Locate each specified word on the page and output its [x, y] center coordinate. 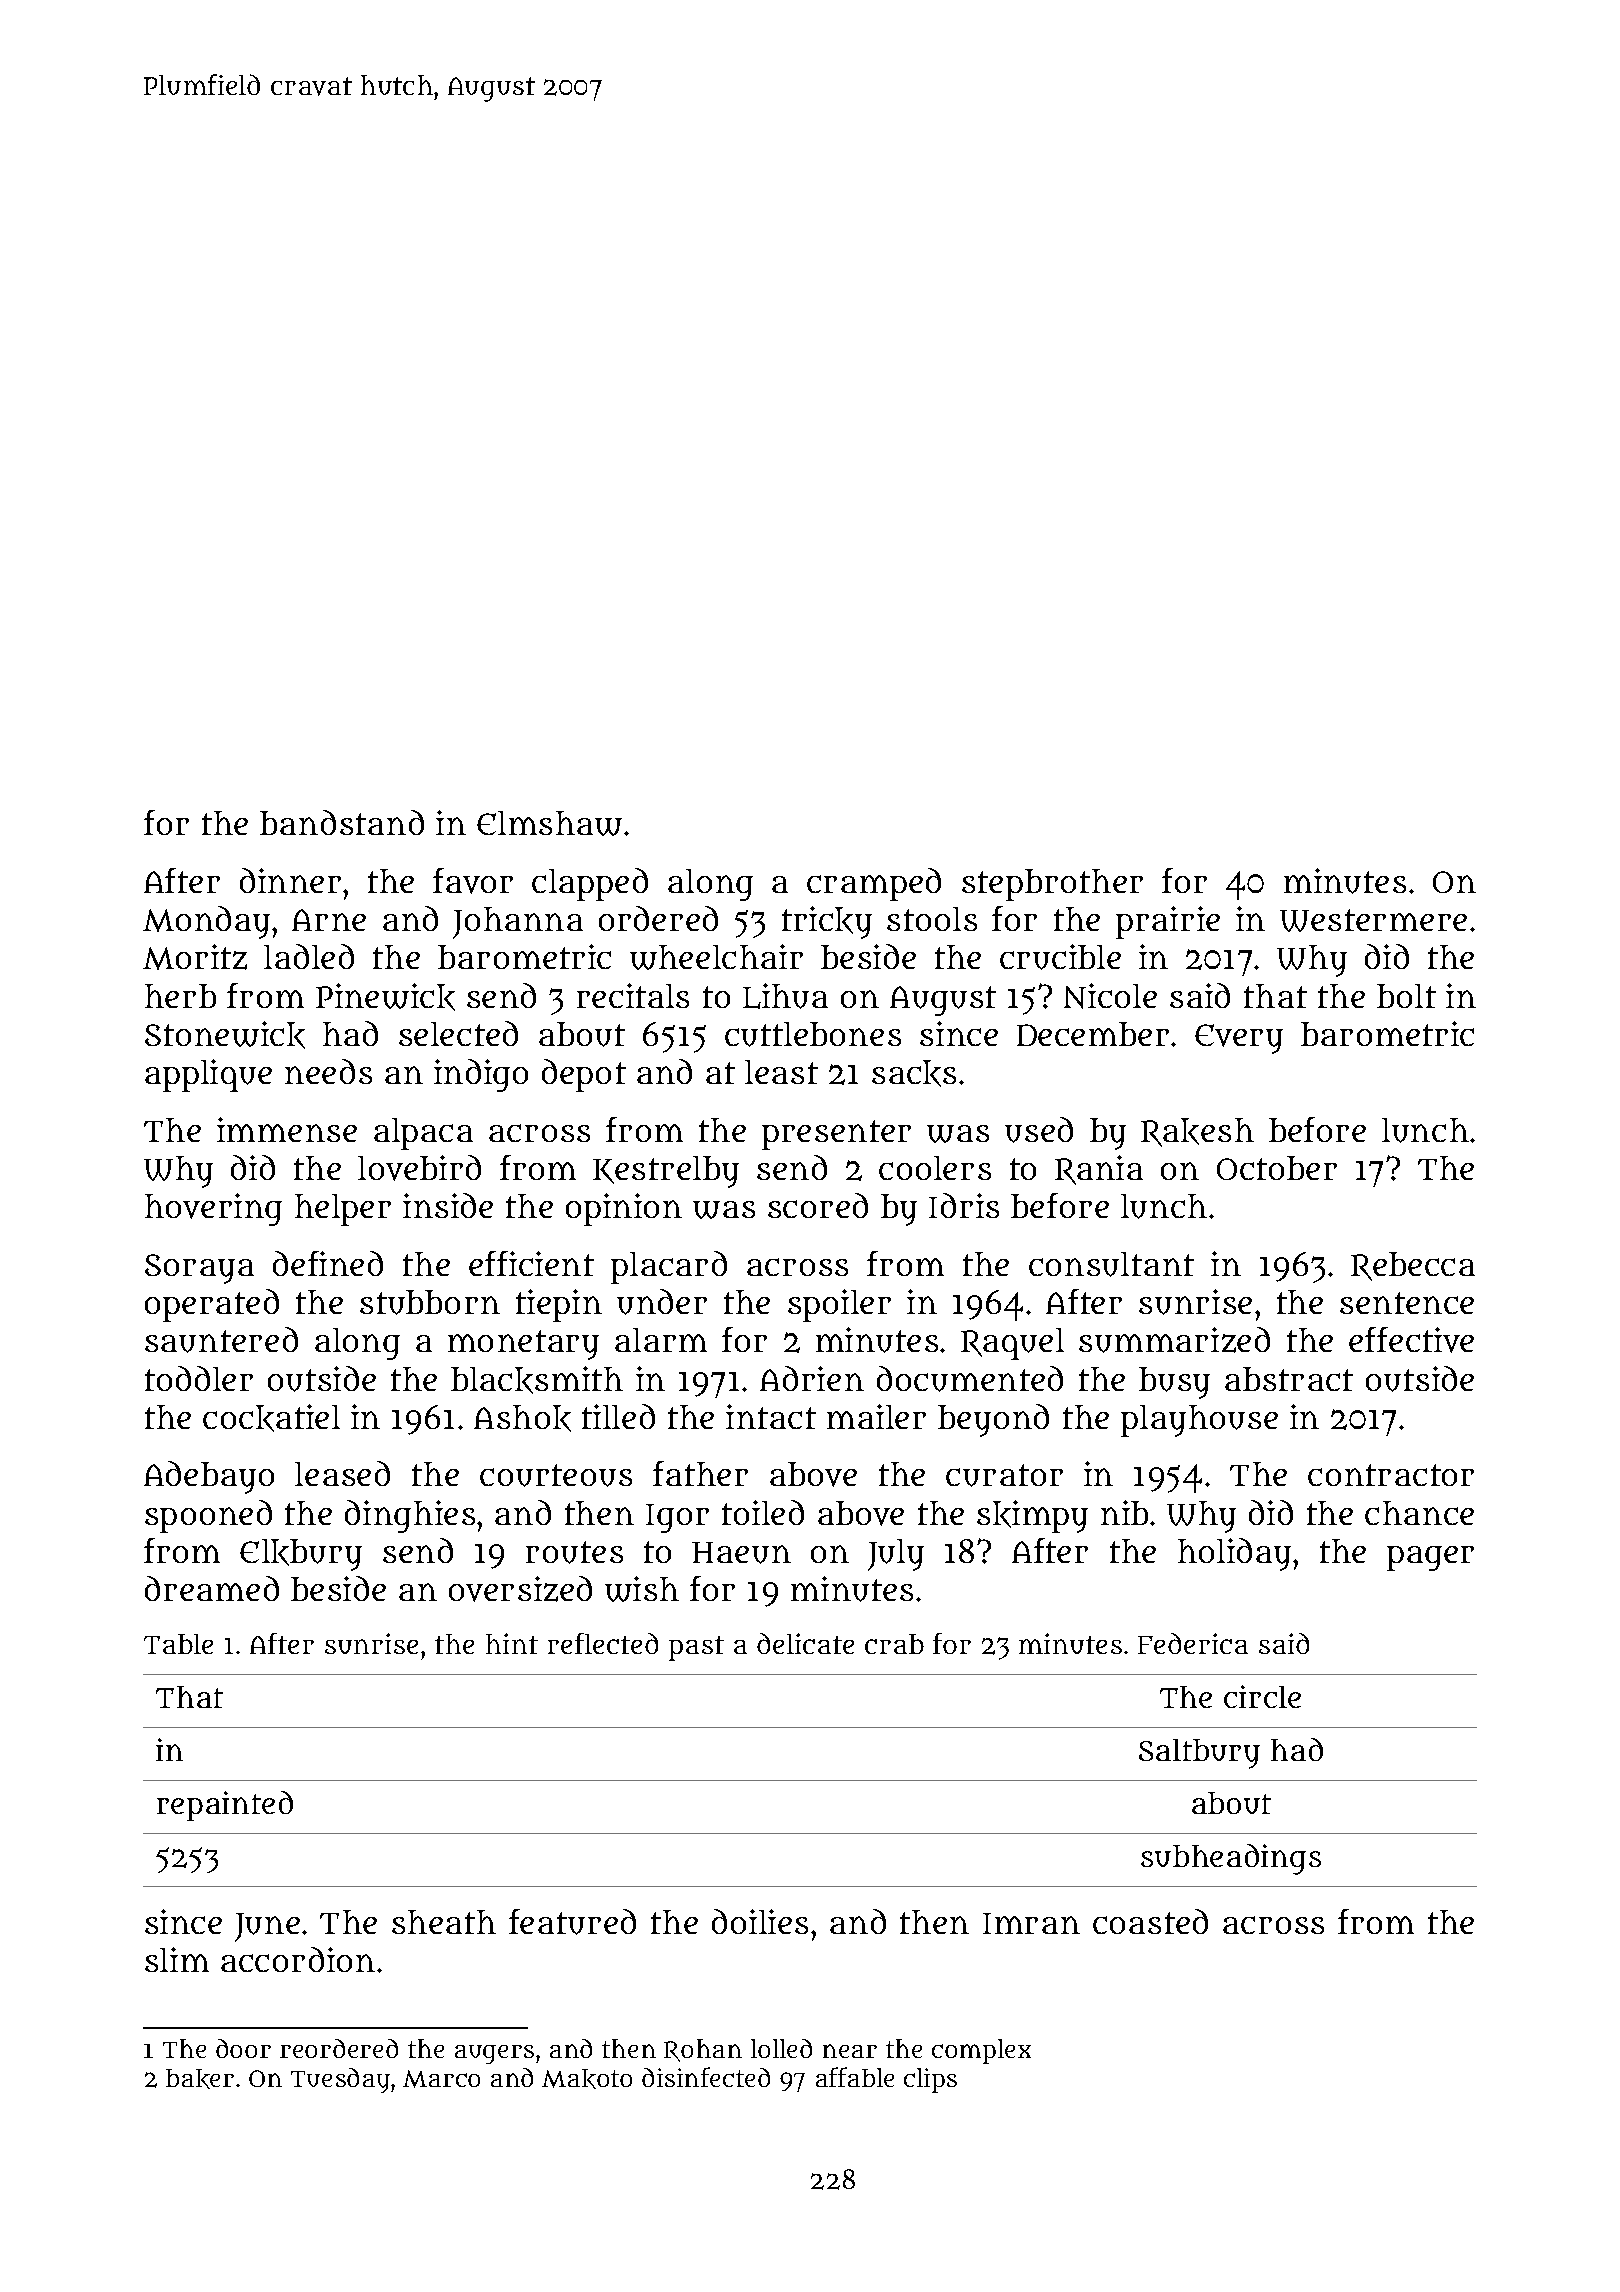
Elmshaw [549, 823]
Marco [441, 2079]
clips [930, 2080]
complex [981, 2051]
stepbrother [1052, 885]
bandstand [342, 822]
